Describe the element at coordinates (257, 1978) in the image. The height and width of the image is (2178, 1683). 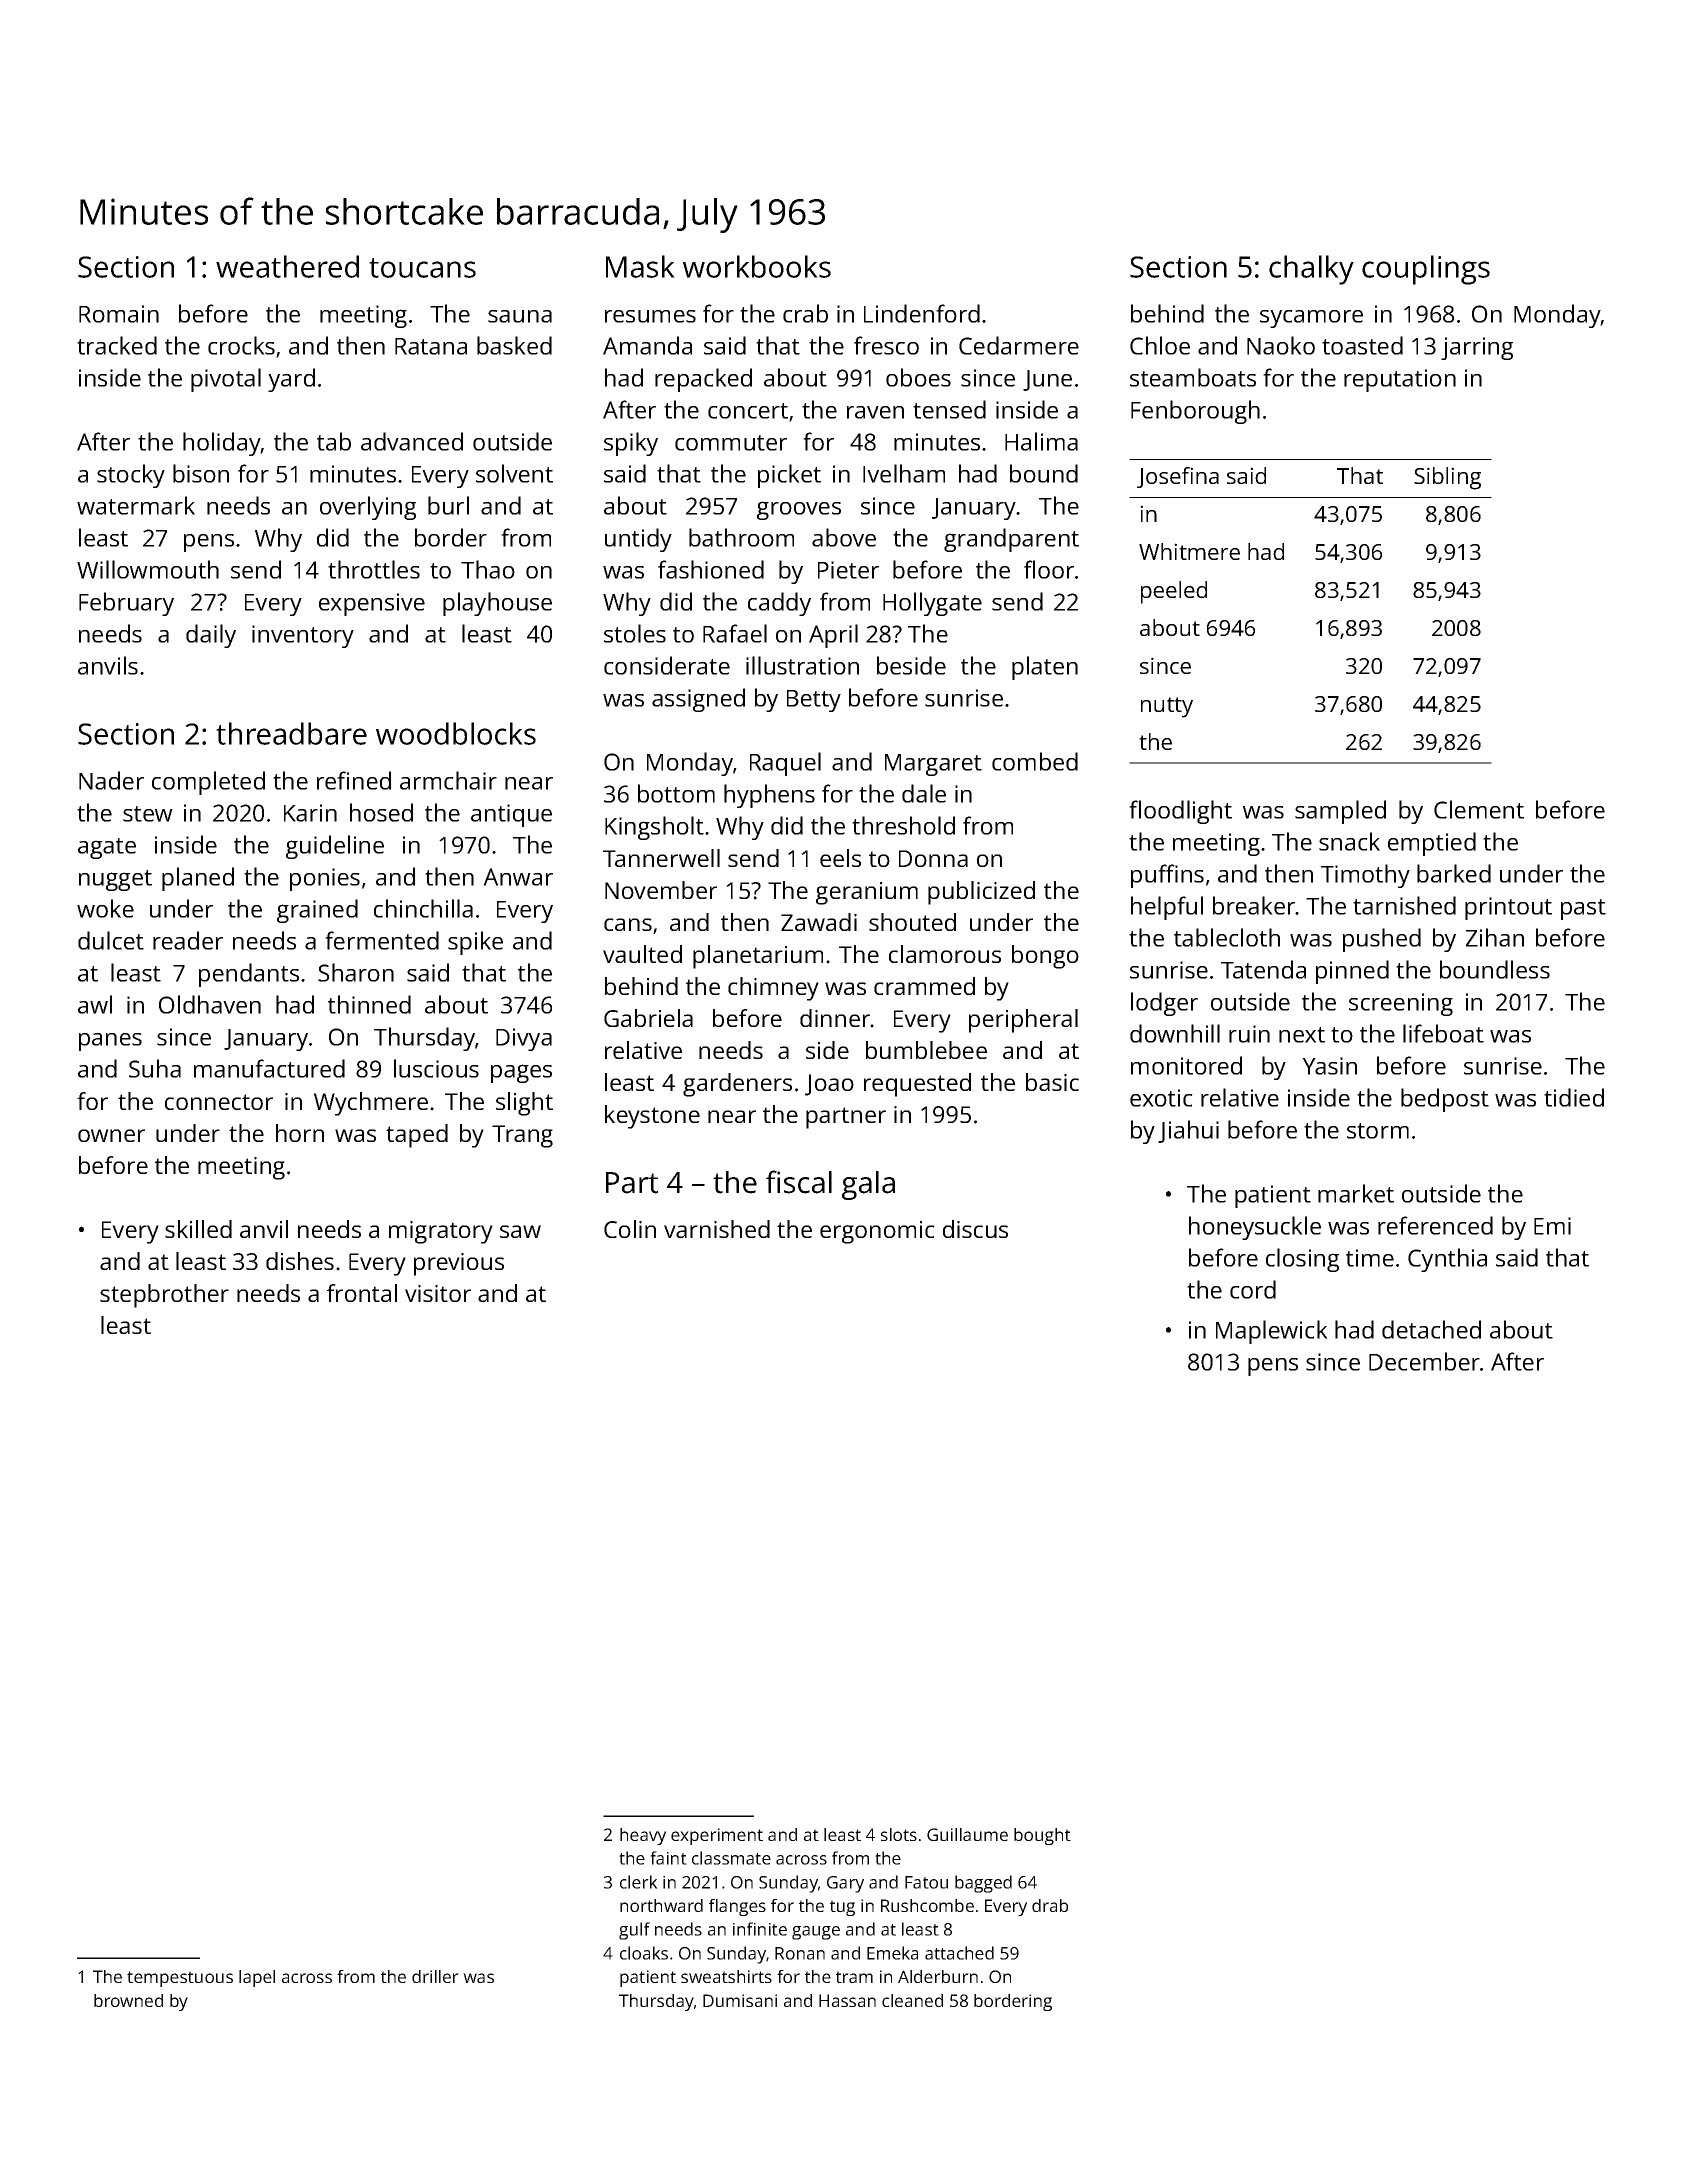
I see `lapel` at that location.
